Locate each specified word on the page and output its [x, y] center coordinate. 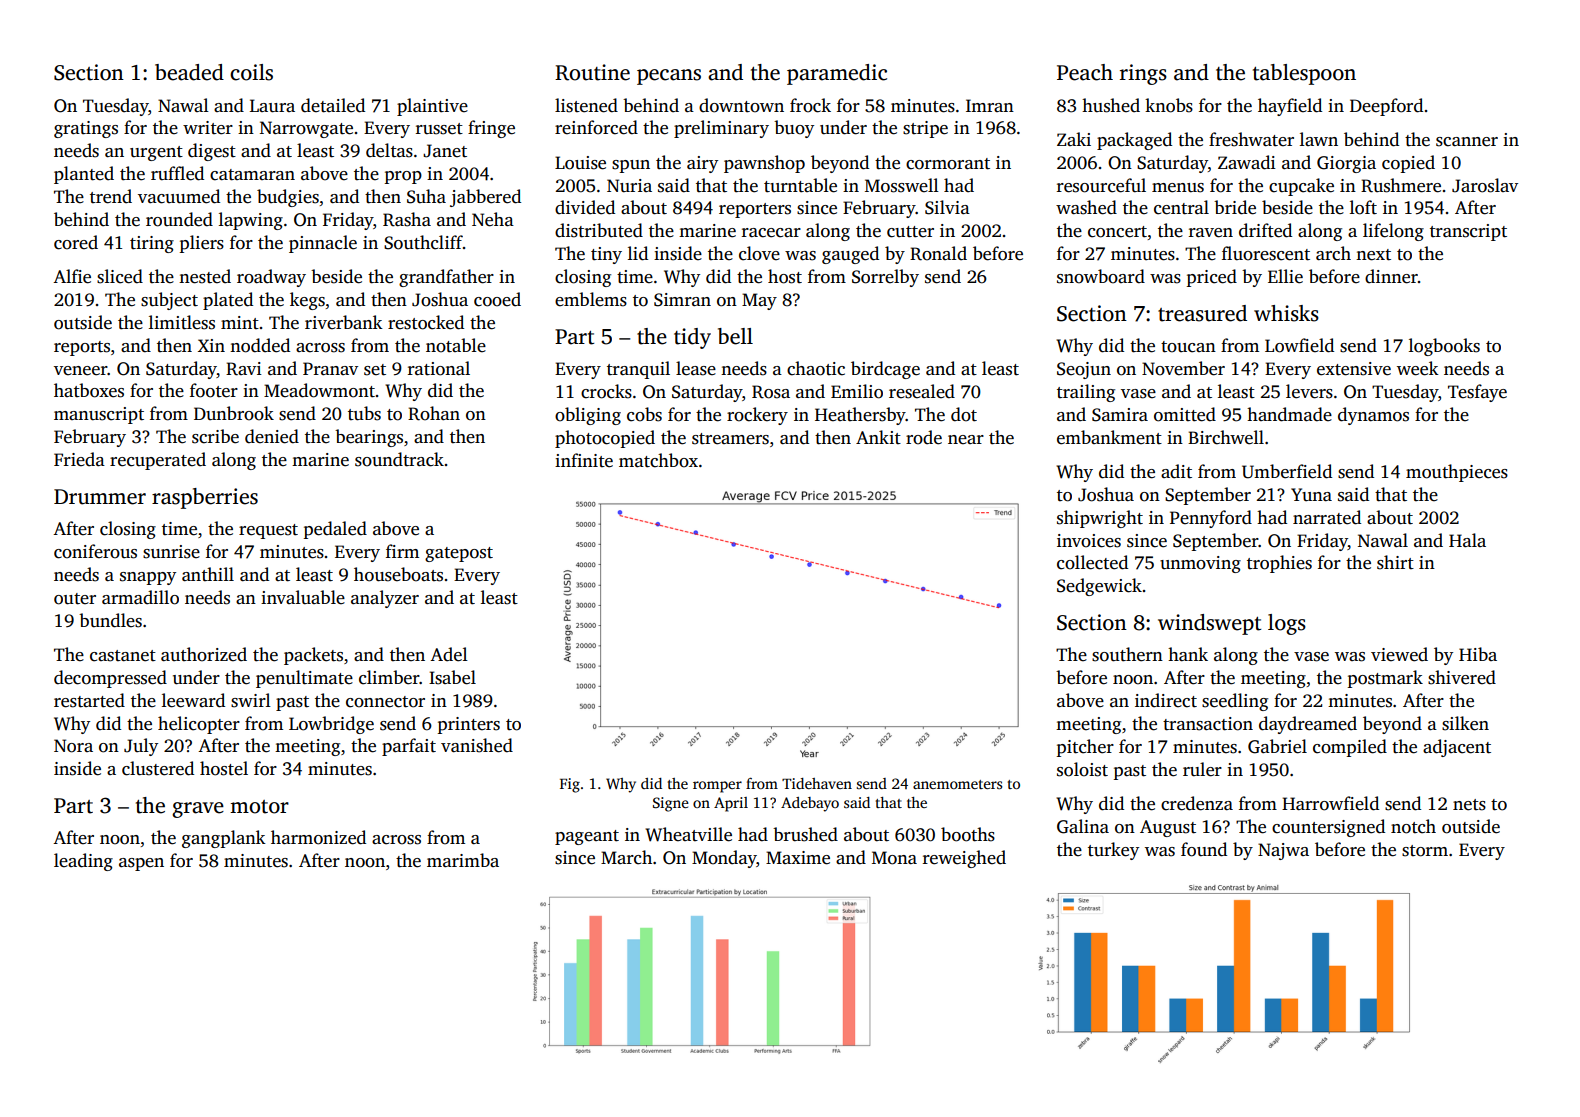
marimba [463, 860]
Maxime [798, 858]
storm [1425, 851]
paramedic [837, 74]
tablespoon [1304, 74]
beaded [189, 72]
